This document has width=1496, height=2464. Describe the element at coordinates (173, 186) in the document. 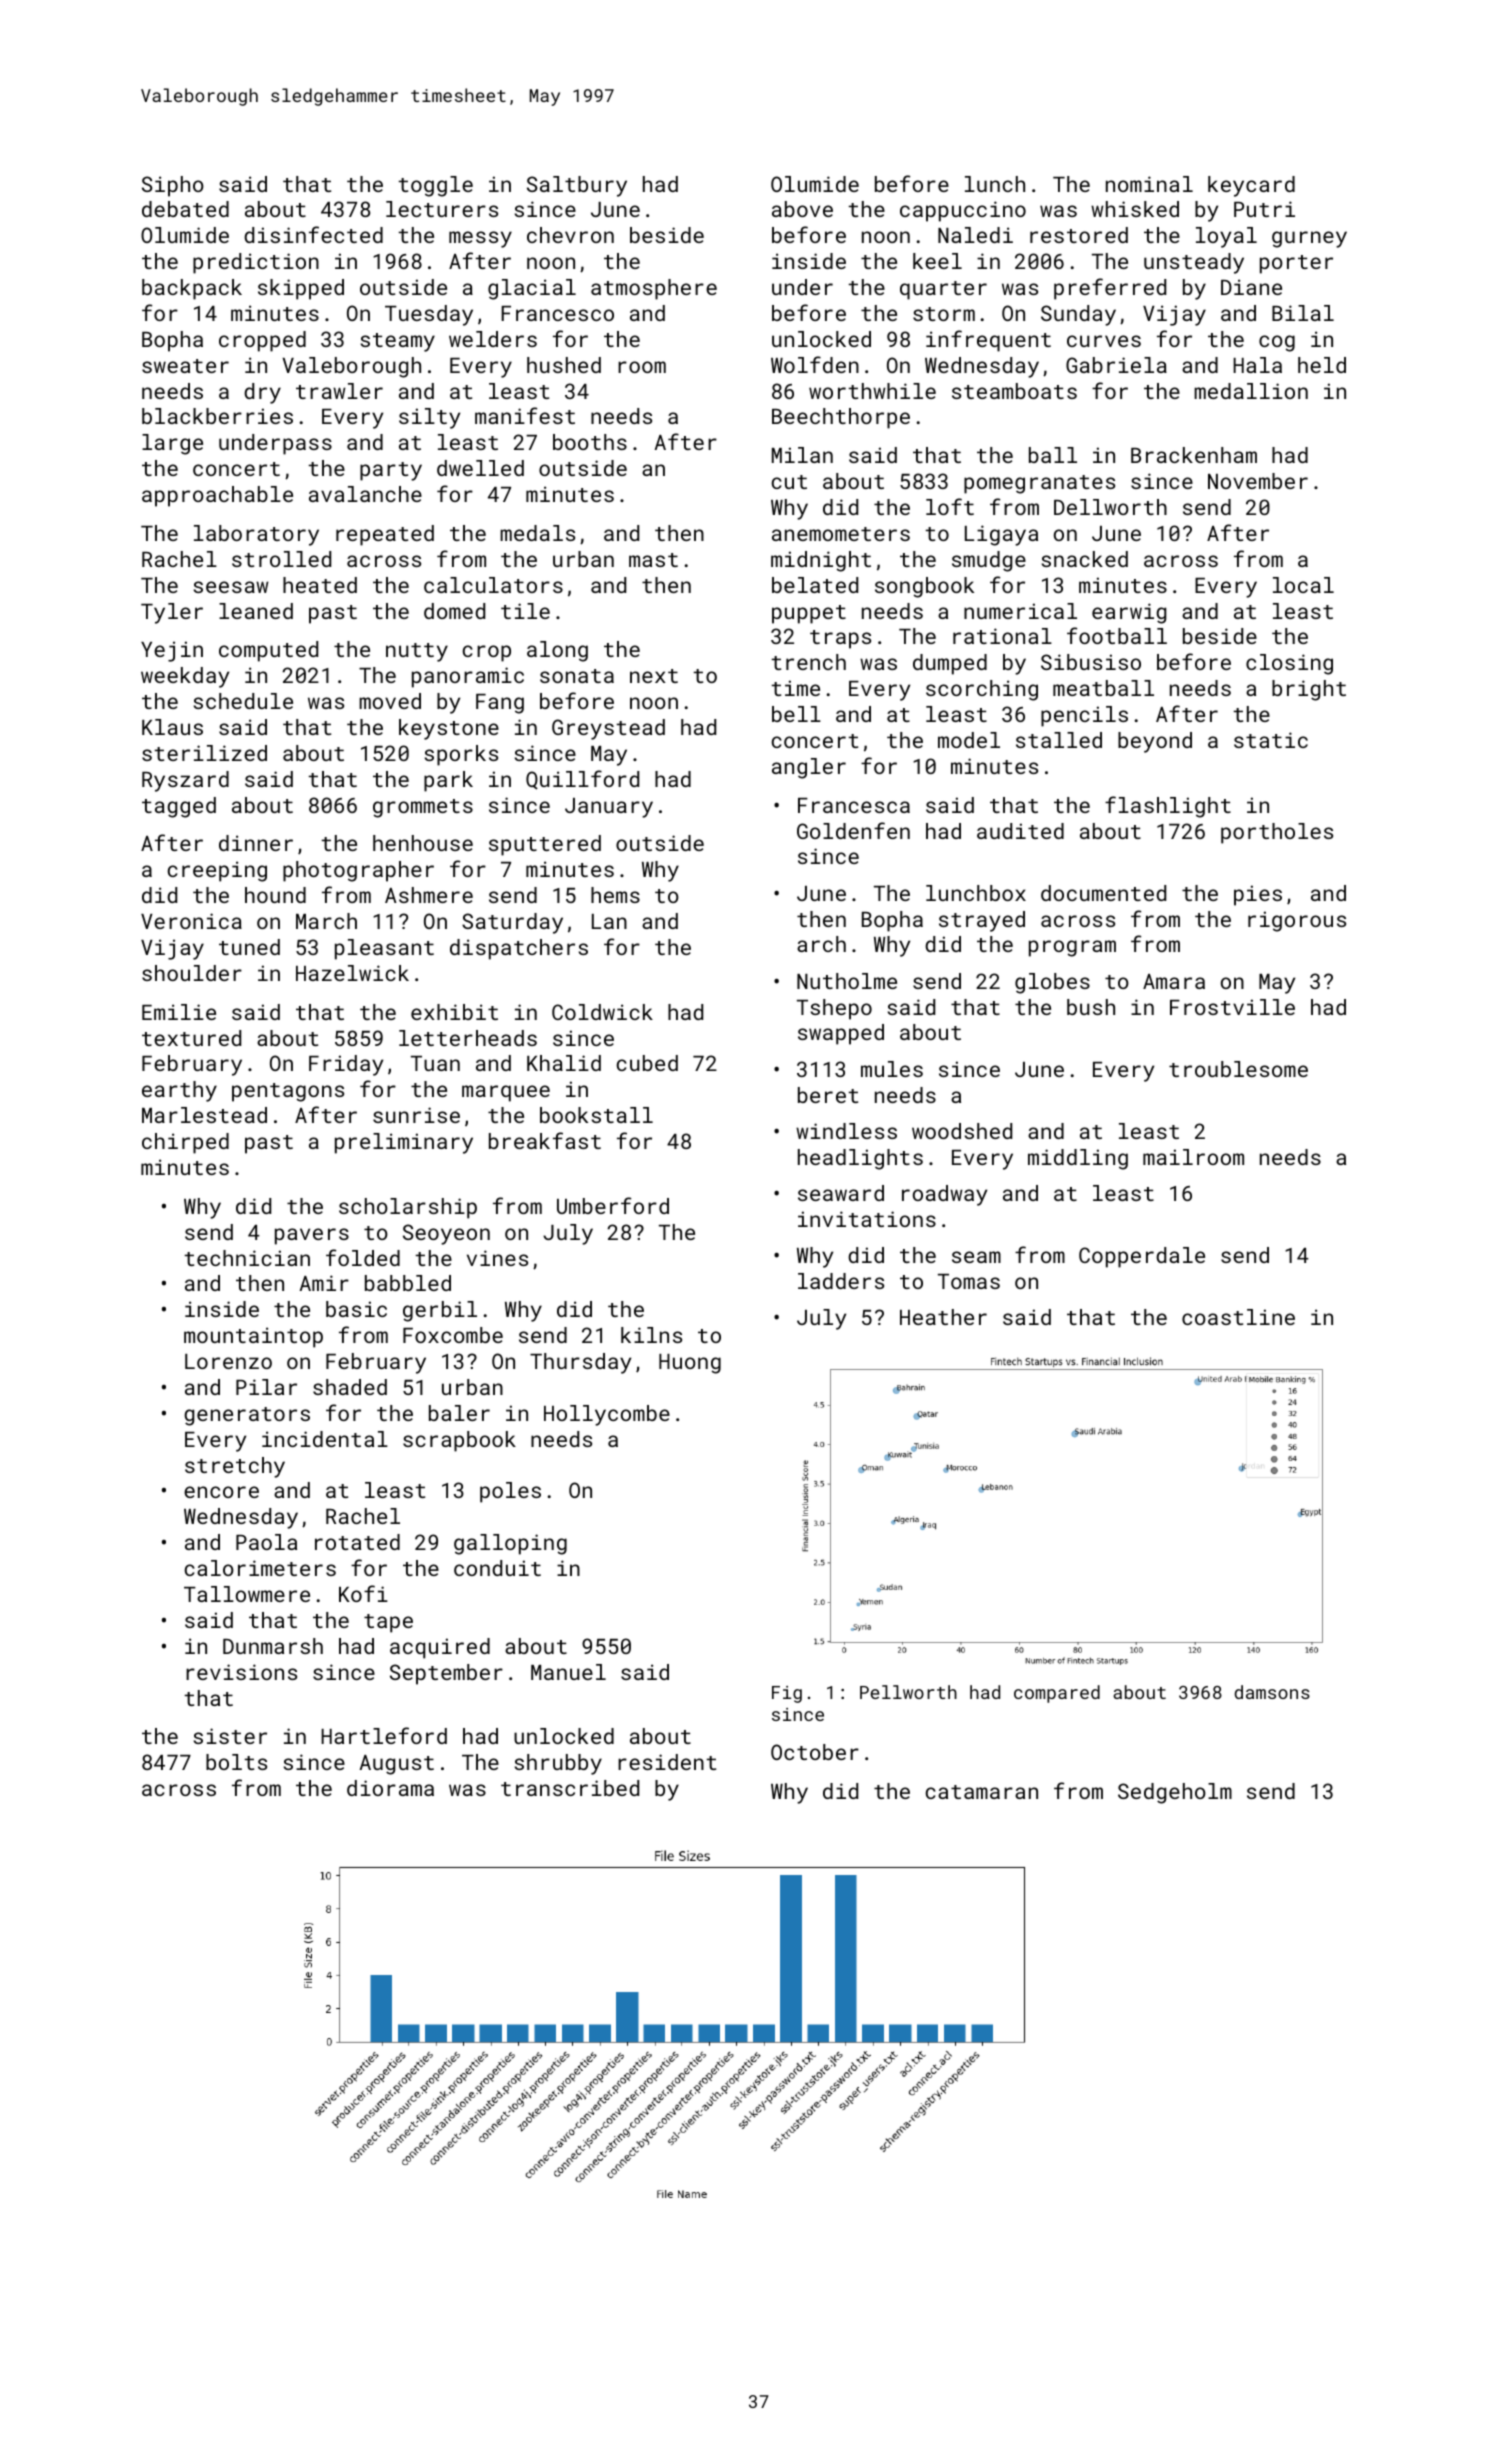

I see `Sipho` at that location.
